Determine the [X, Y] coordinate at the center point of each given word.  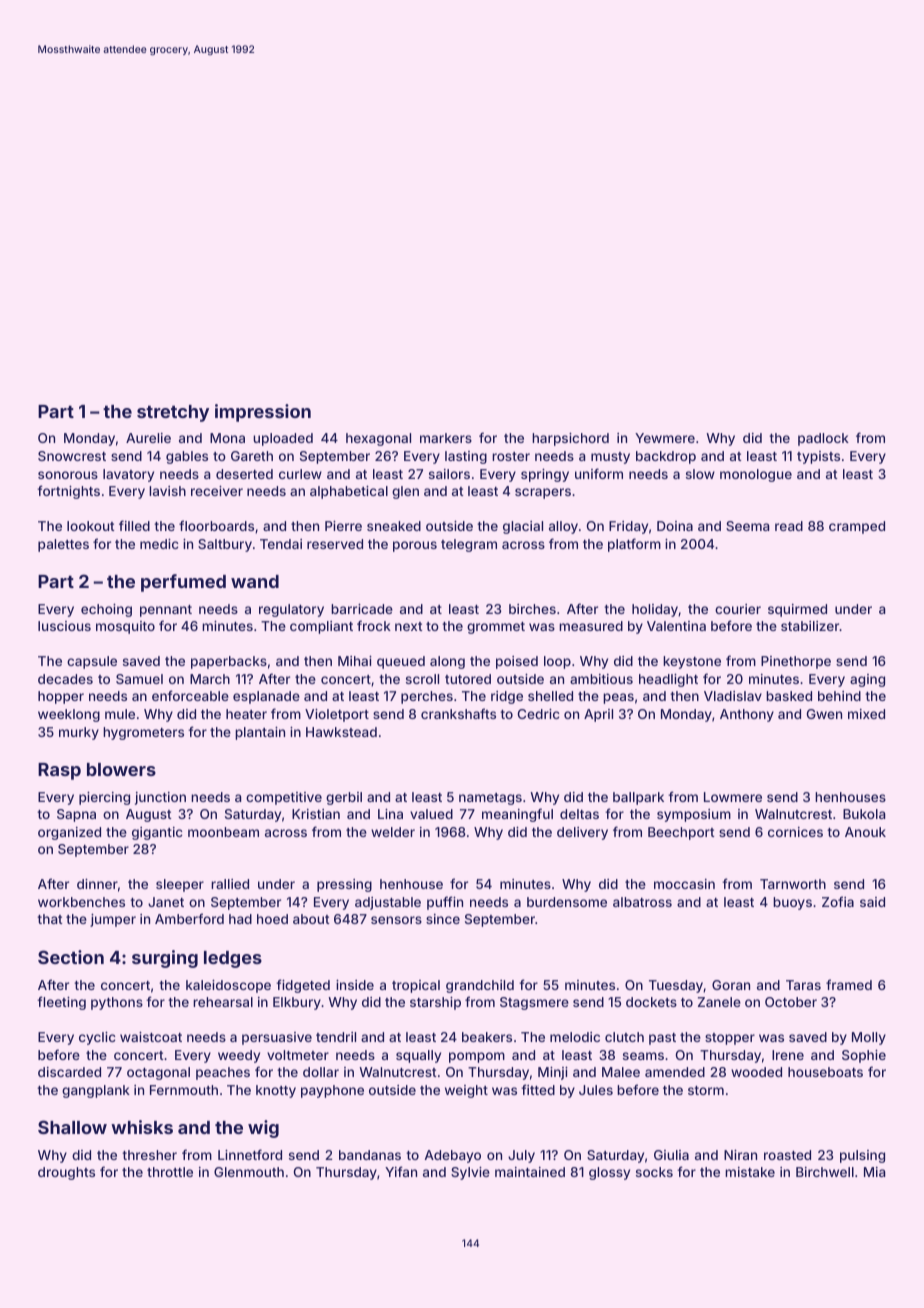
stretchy [173, 413]
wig [263, 1129]
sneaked [394, 526]
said [872, 902]
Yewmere [665, 438]
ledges [233, 959]
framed [849, 984]
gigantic [157, 833]
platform [634, 545]
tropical [416, 986]
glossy [609, 1173]
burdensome [567, 902]
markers [446, 438]
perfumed [183, 583]
